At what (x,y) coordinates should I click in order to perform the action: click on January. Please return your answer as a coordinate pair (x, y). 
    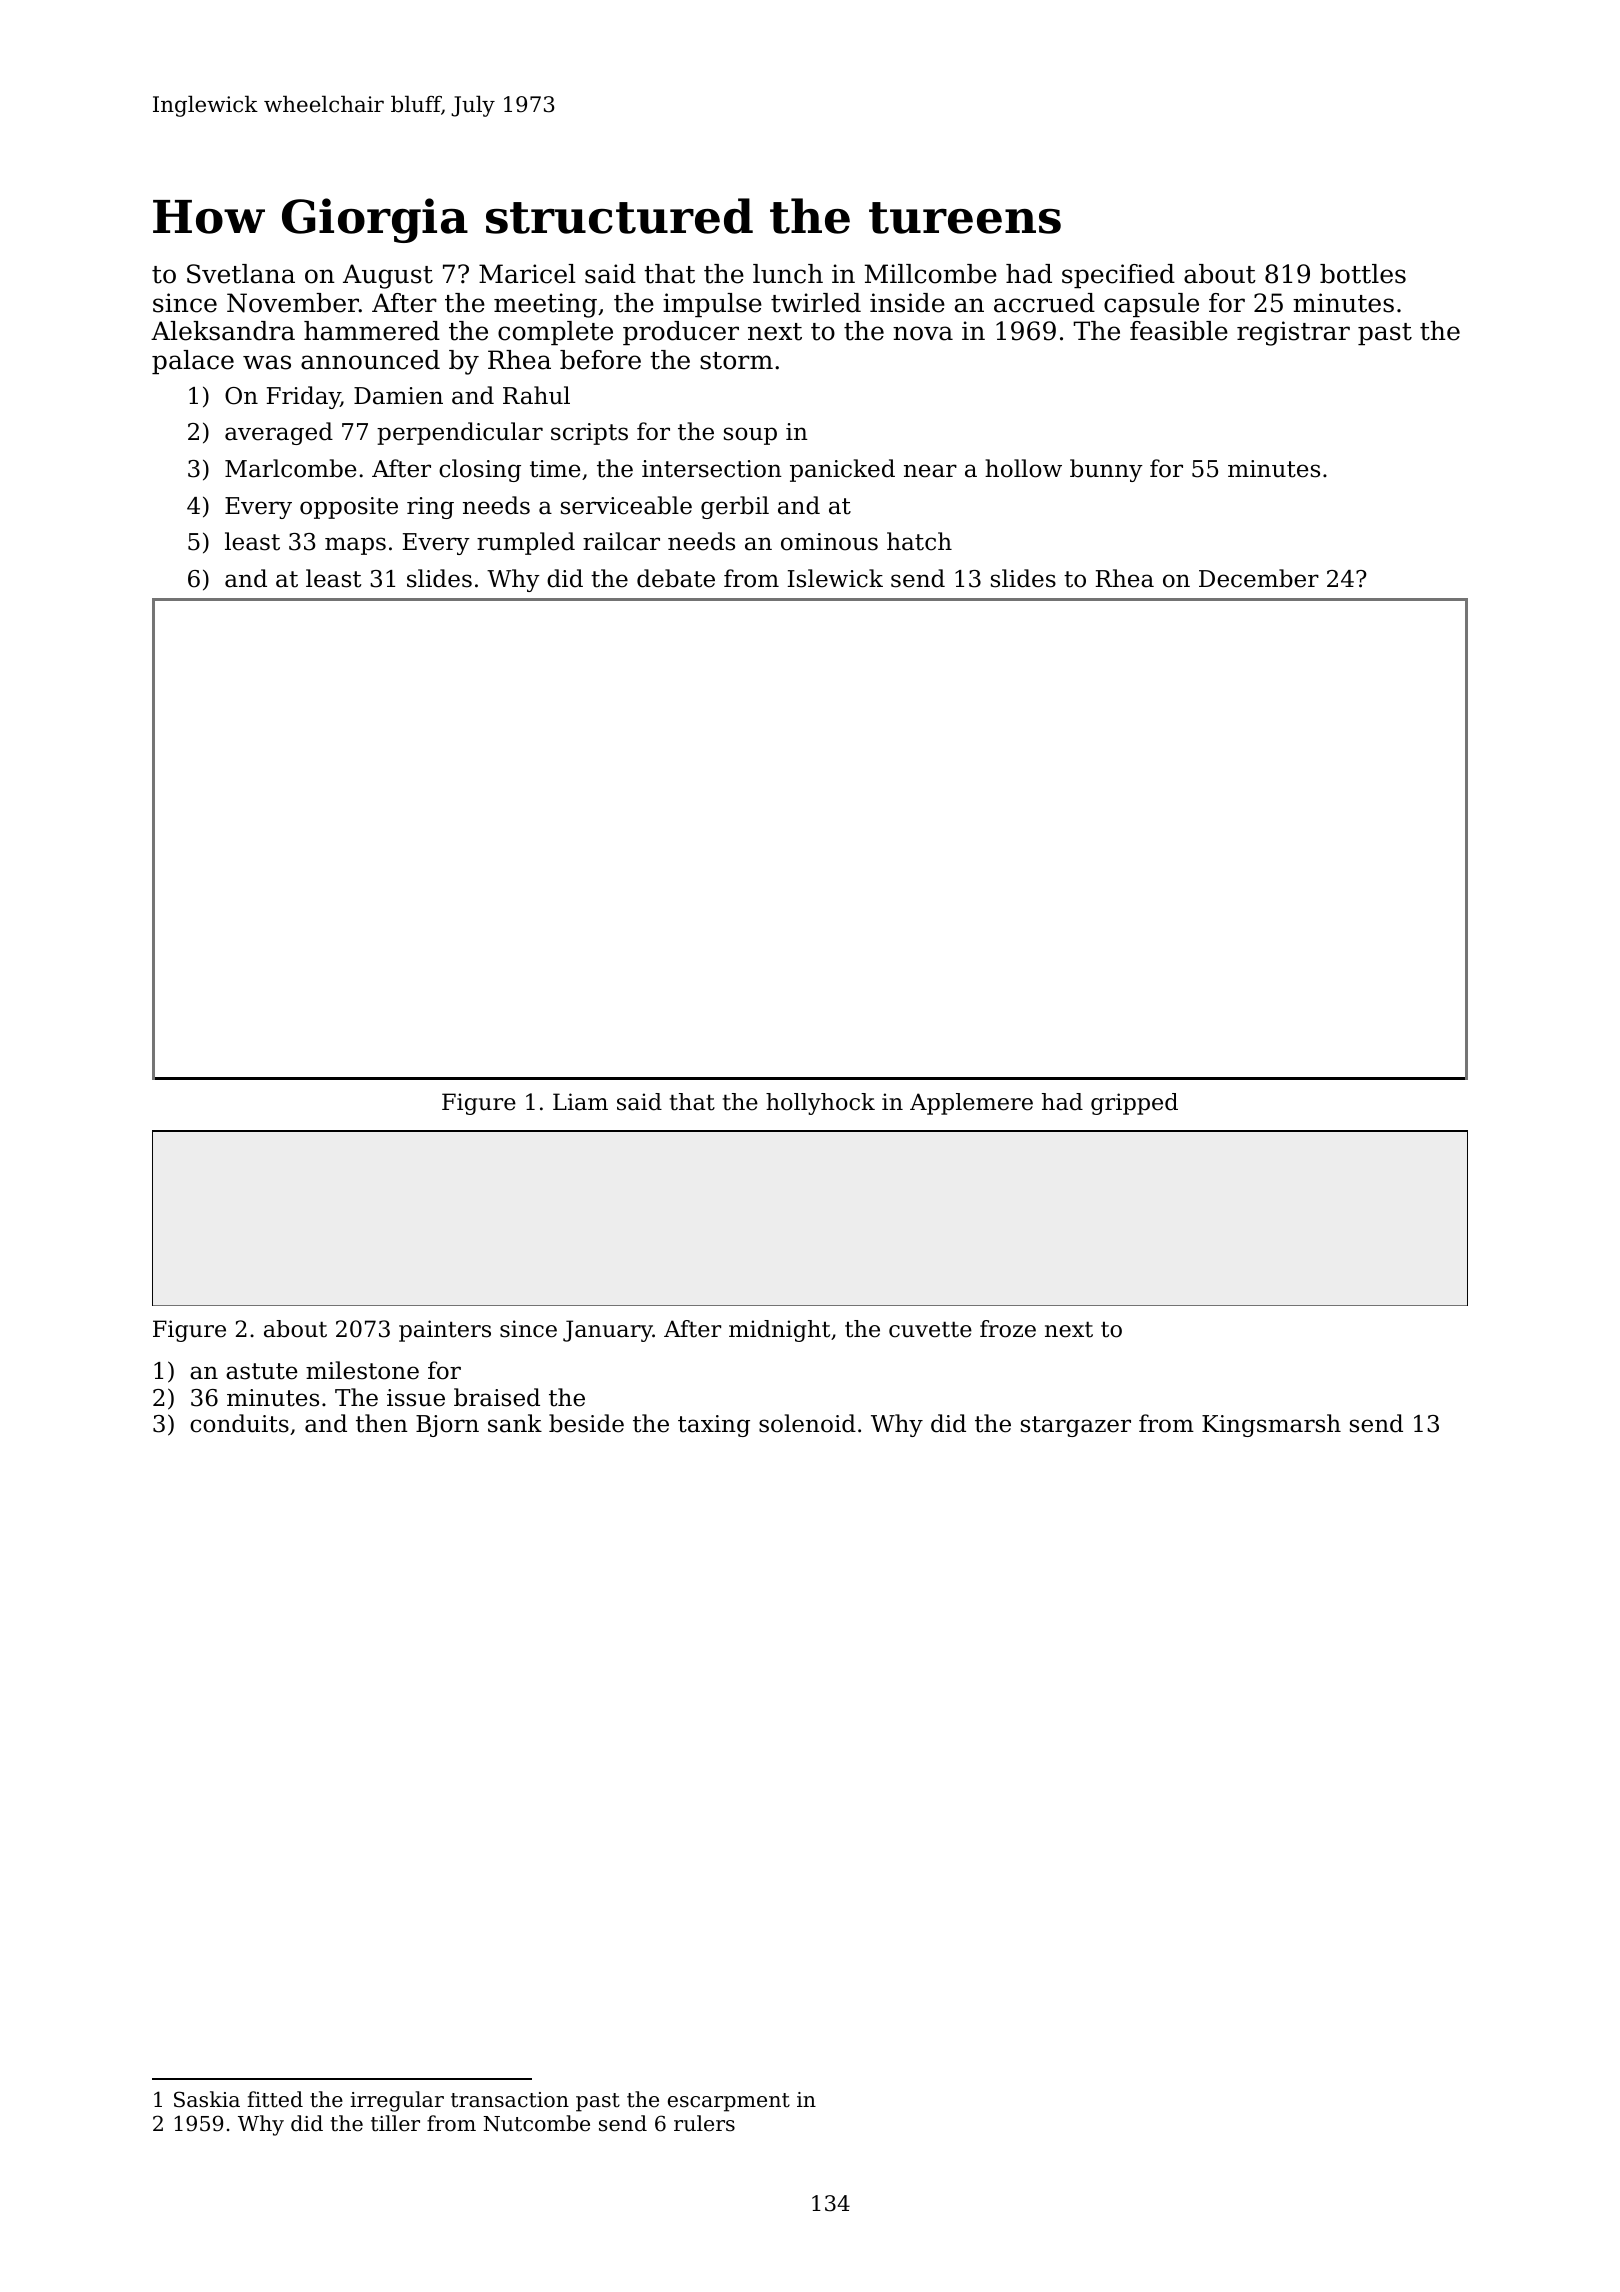
    Looking at the image, I should click on (608, 1331).
